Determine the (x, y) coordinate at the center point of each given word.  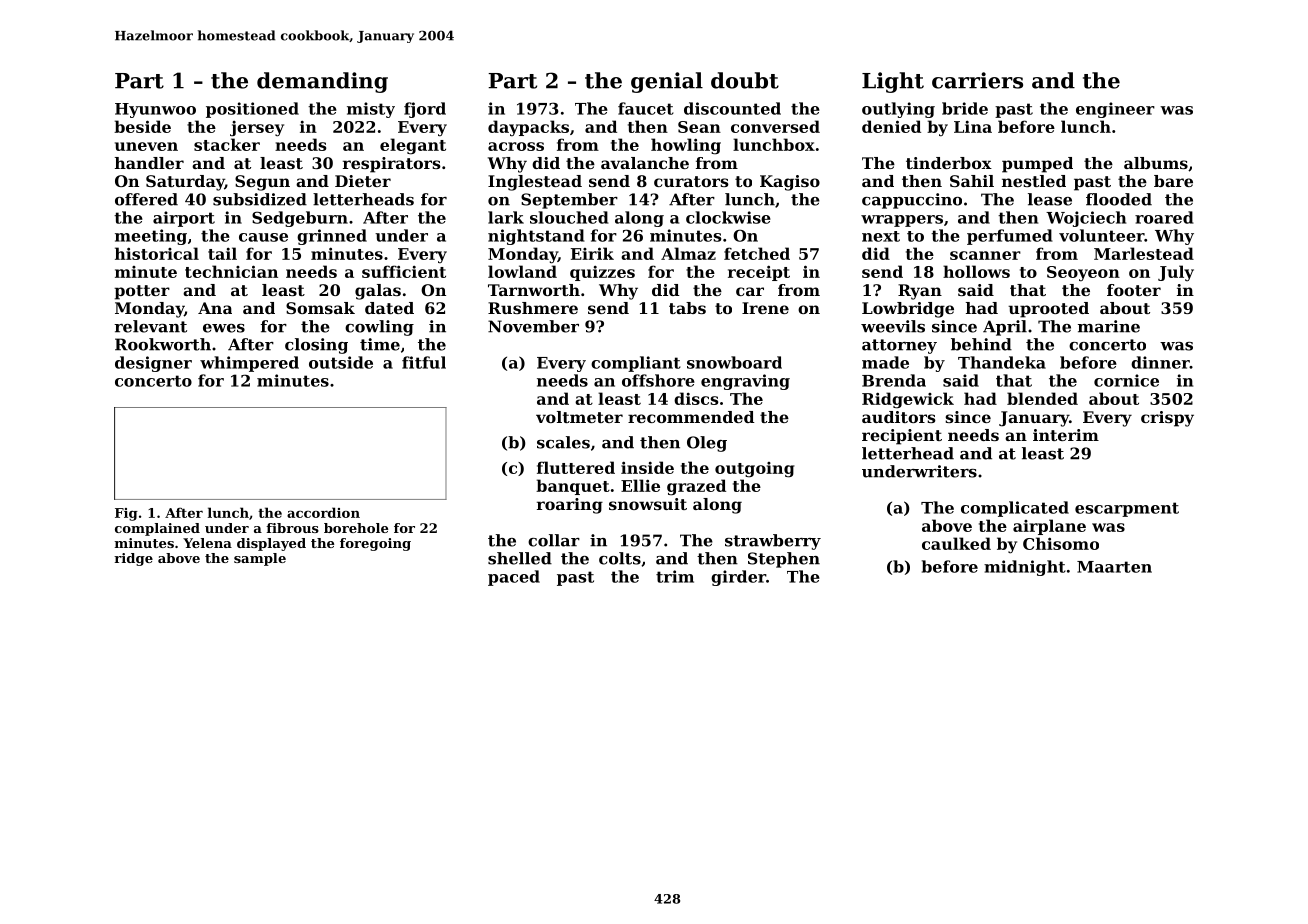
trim (675, 576)
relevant (150, 326)
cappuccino (912, 201)
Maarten (1114, 567)
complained (157, 529)
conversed (775, 126)
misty (371, 110)
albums (1156, 163)
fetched (757, 253)
